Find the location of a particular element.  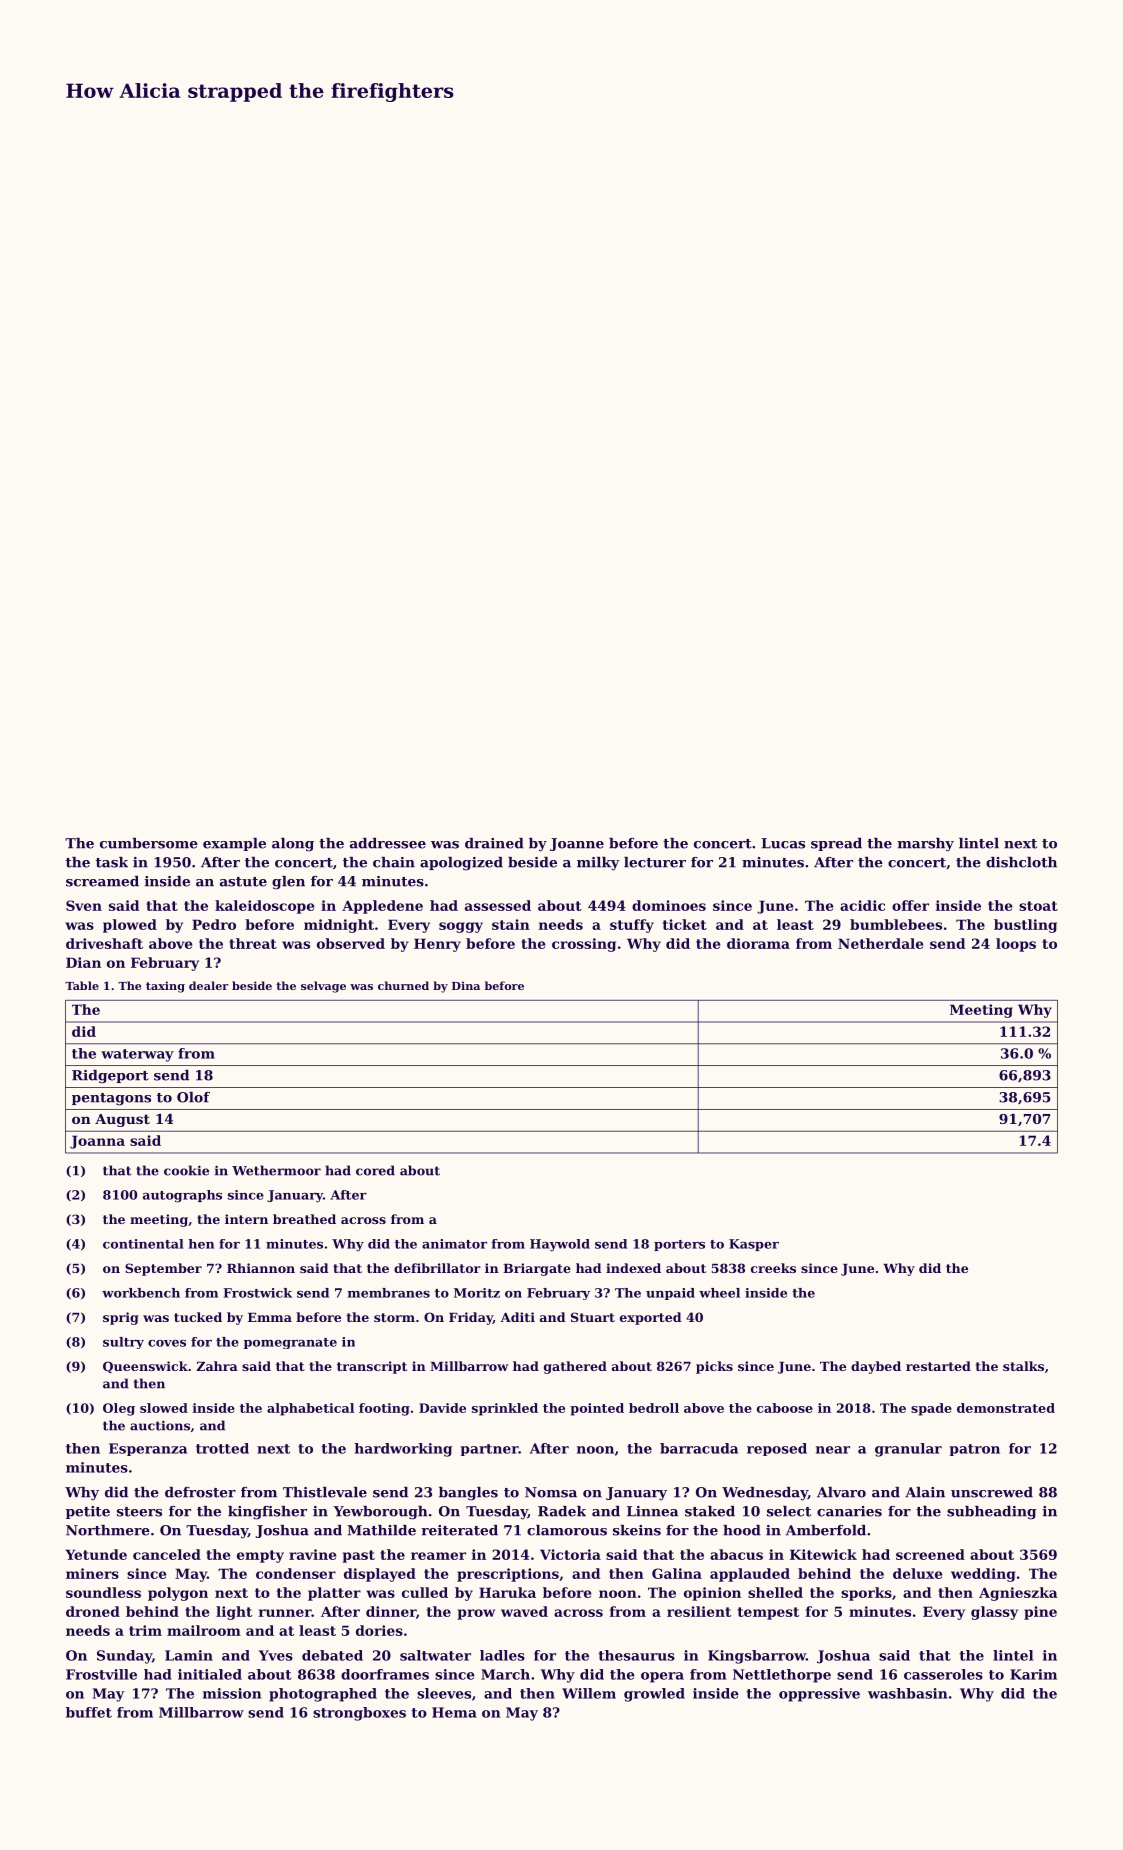

diorama is located at coordinates (758, 943).
